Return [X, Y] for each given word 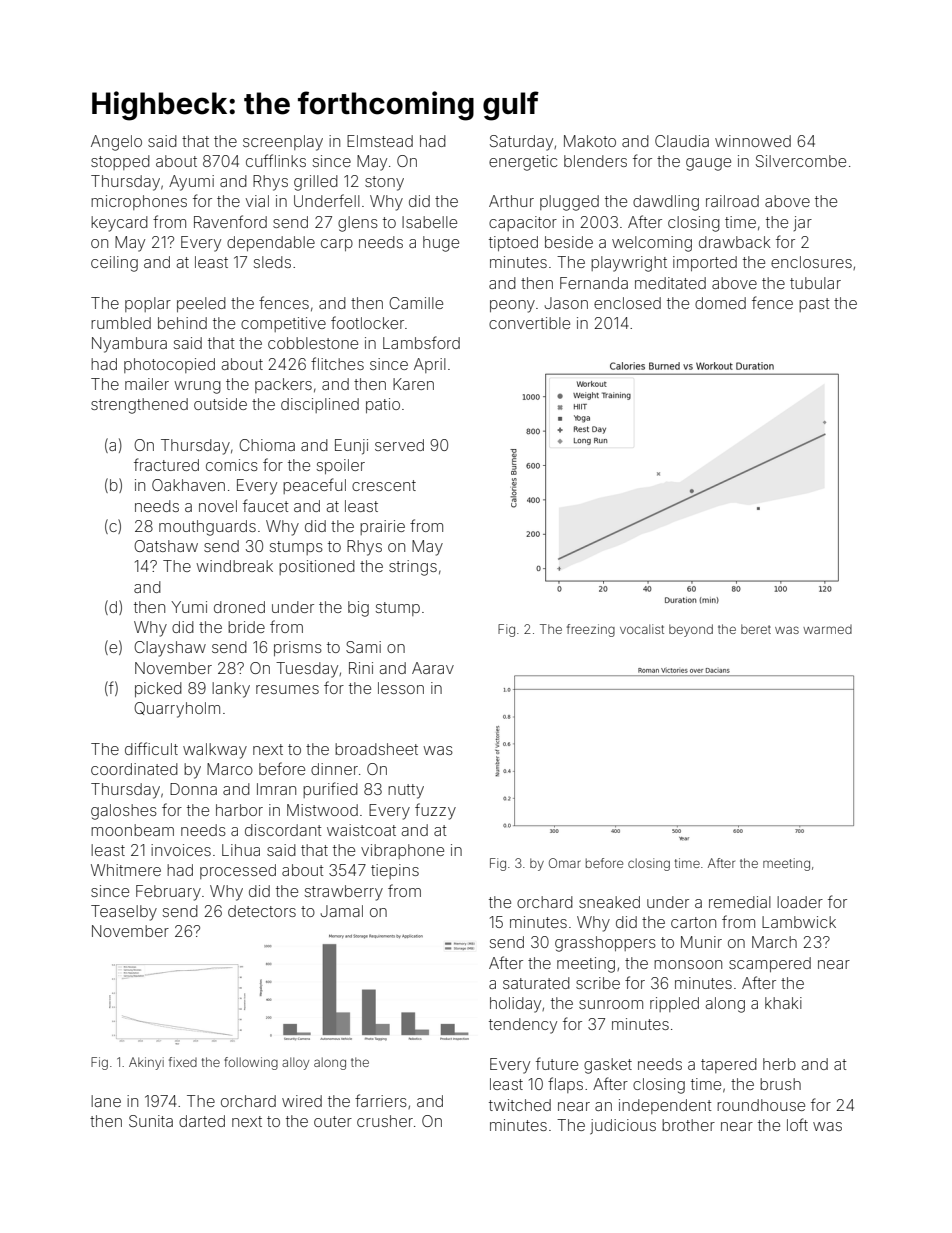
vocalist [642, 629]
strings [413, 568]
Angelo [116, 143]
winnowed [753, 141]
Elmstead [380, 141]
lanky [231, 690]
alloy [295, 1063]
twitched [520, 1105]
